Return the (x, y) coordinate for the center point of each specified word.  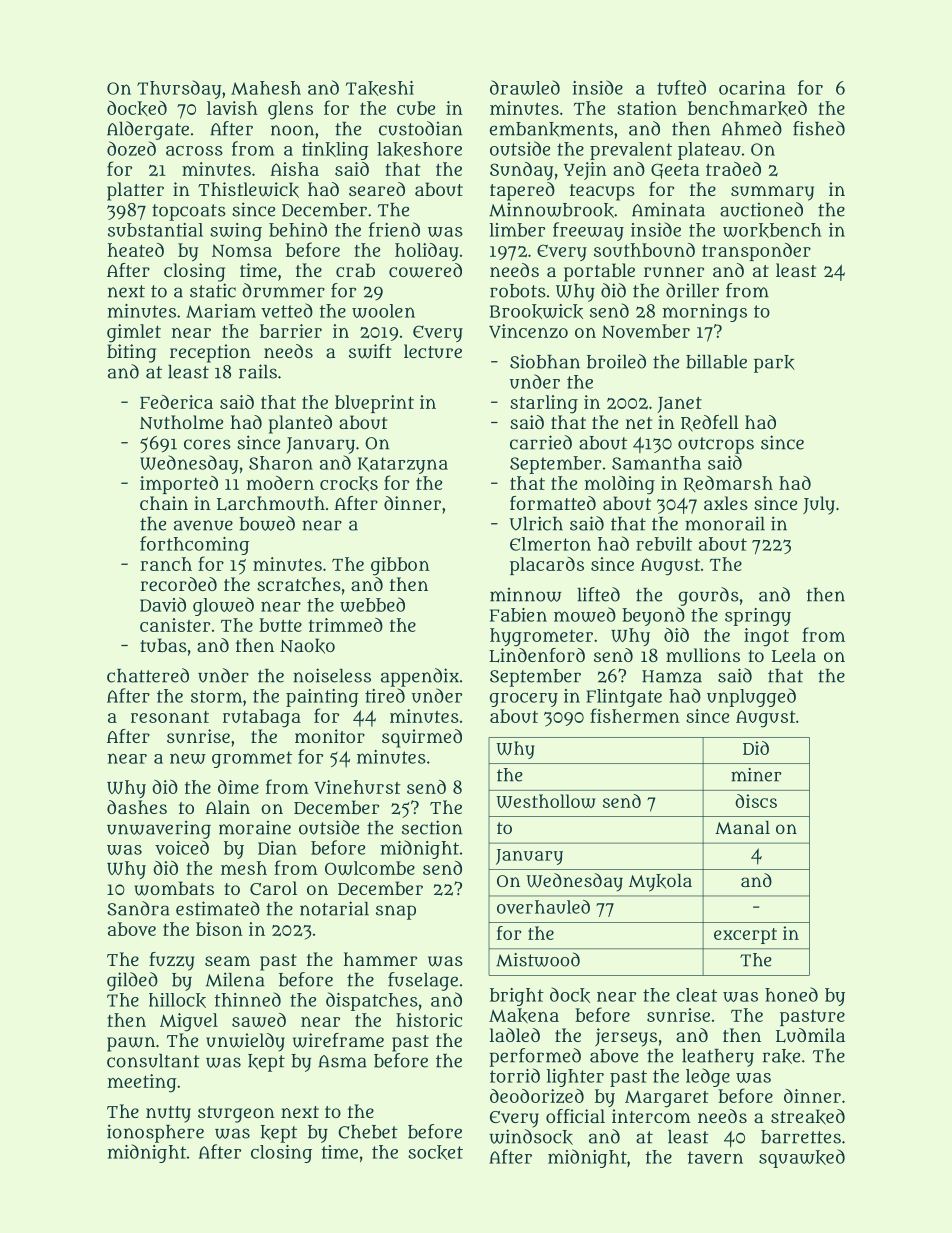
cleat (696, 995)
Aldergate (148, 130)
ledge (708, 1077)
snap (396, 912)
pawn (131, 1044)
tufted (681, 87)
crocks (349, 483)
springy (758, 617)
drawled (525, 87)
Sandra (138, 908)
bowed (267, 523)
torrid (515, 1075)
